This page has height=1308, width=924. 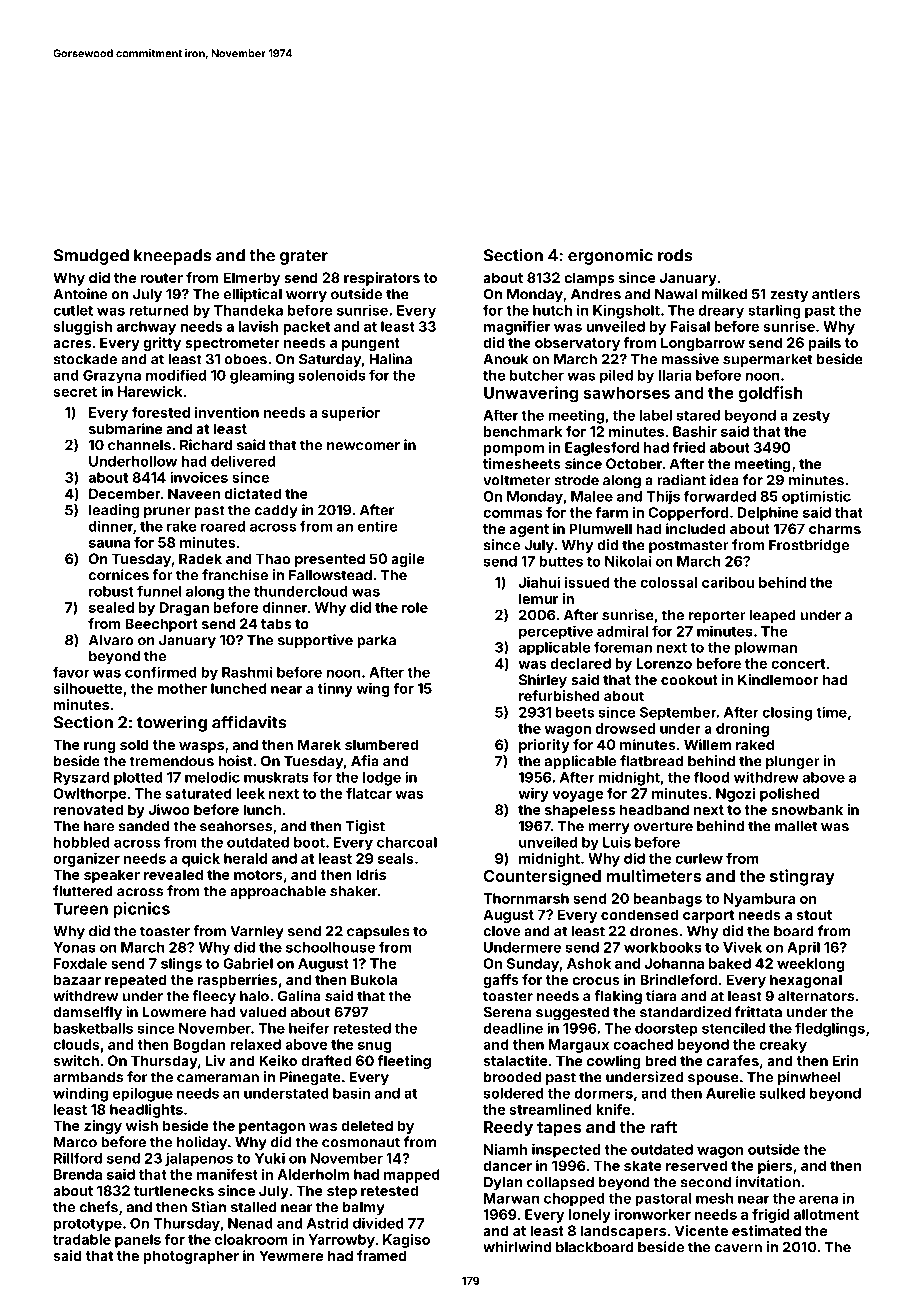 I want to click on modified, so click(x=176, y=375).
